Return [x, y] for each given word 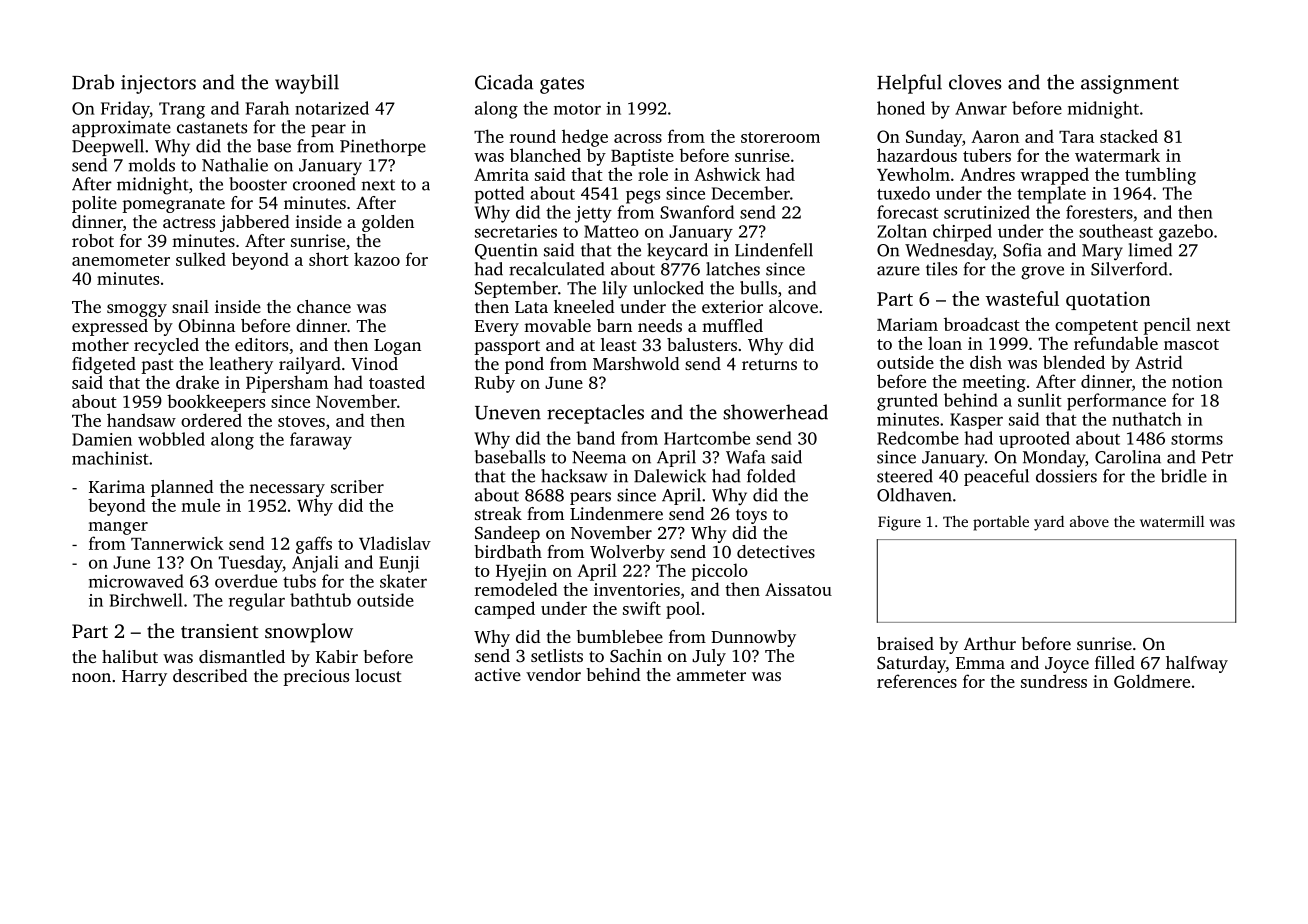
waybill [307, 84]
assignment [1130, 84]
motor [577, 109]
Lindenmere [616, 513]
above [1089, 521]
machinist [110, 458]
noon [91, 677]
